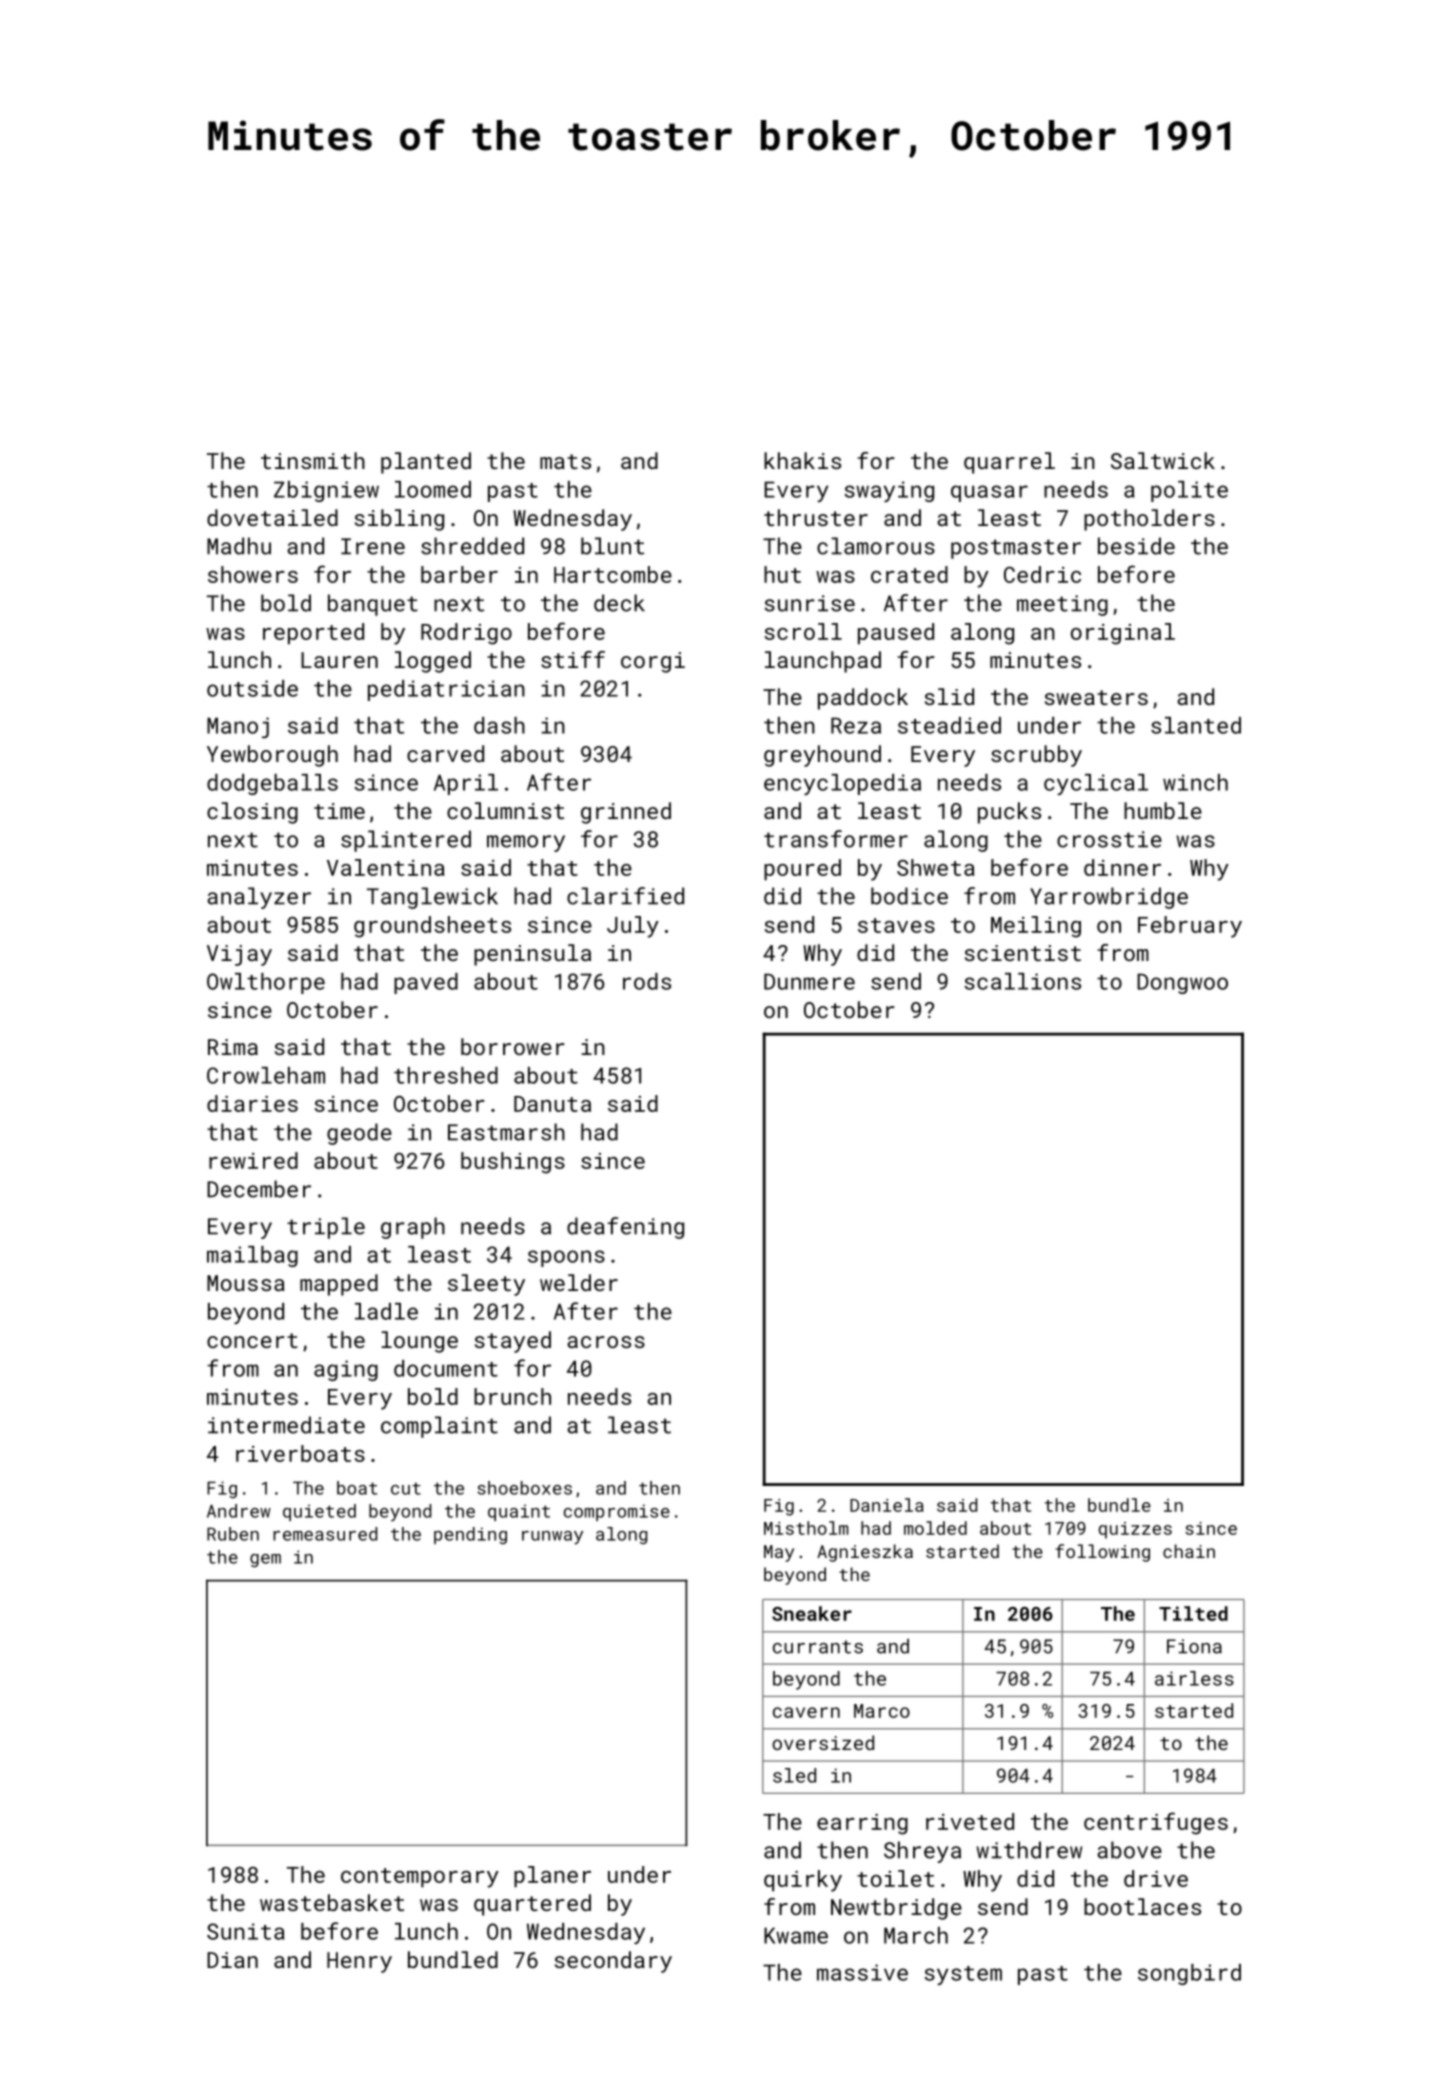 This document has width=1450, height=2100. What do you see at coordinates (647, 981) in the document?
I see `rods` at bounding box center [647, 981].
